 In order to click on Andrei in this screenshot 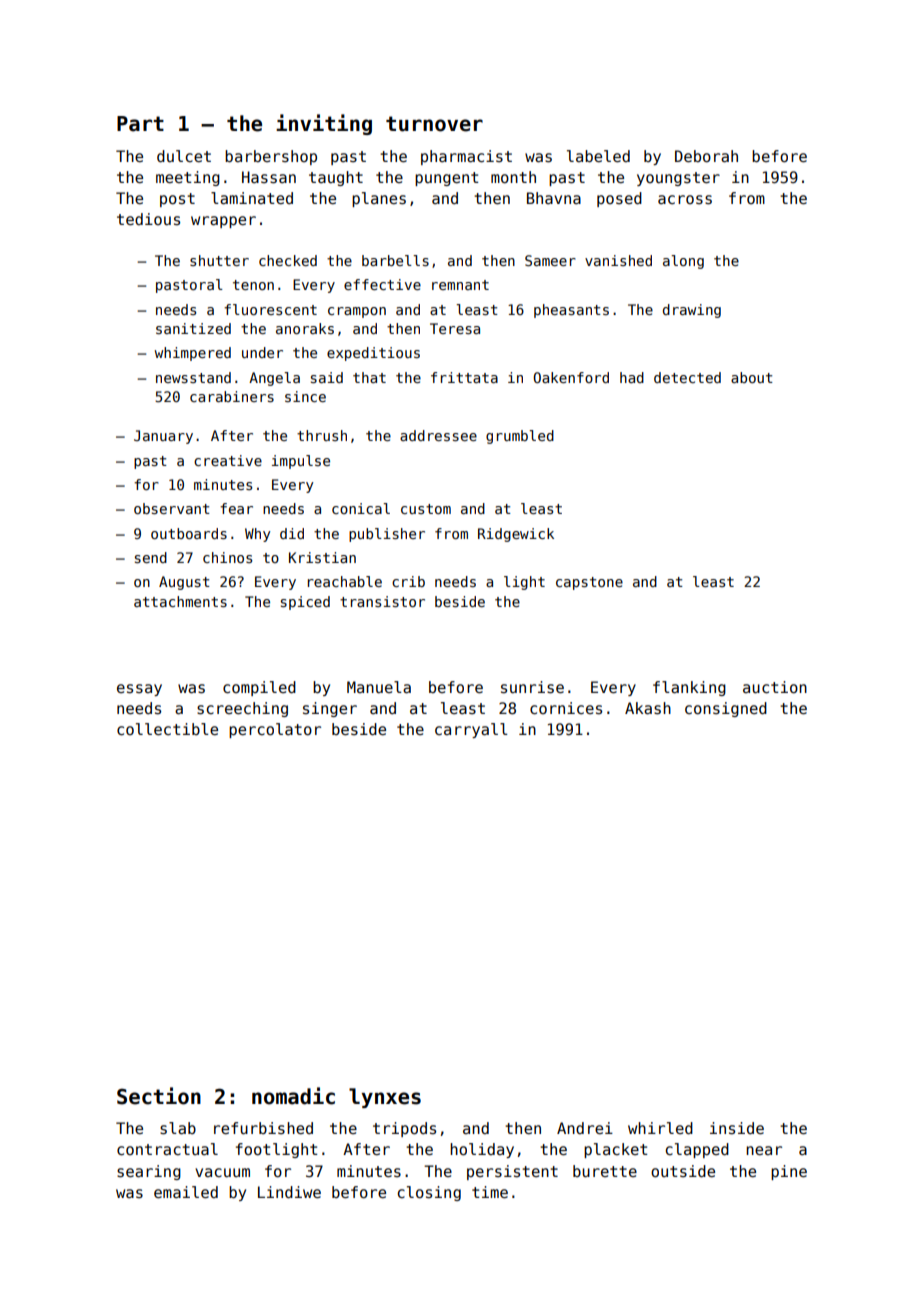, I will do `click(585, 1128)`.
